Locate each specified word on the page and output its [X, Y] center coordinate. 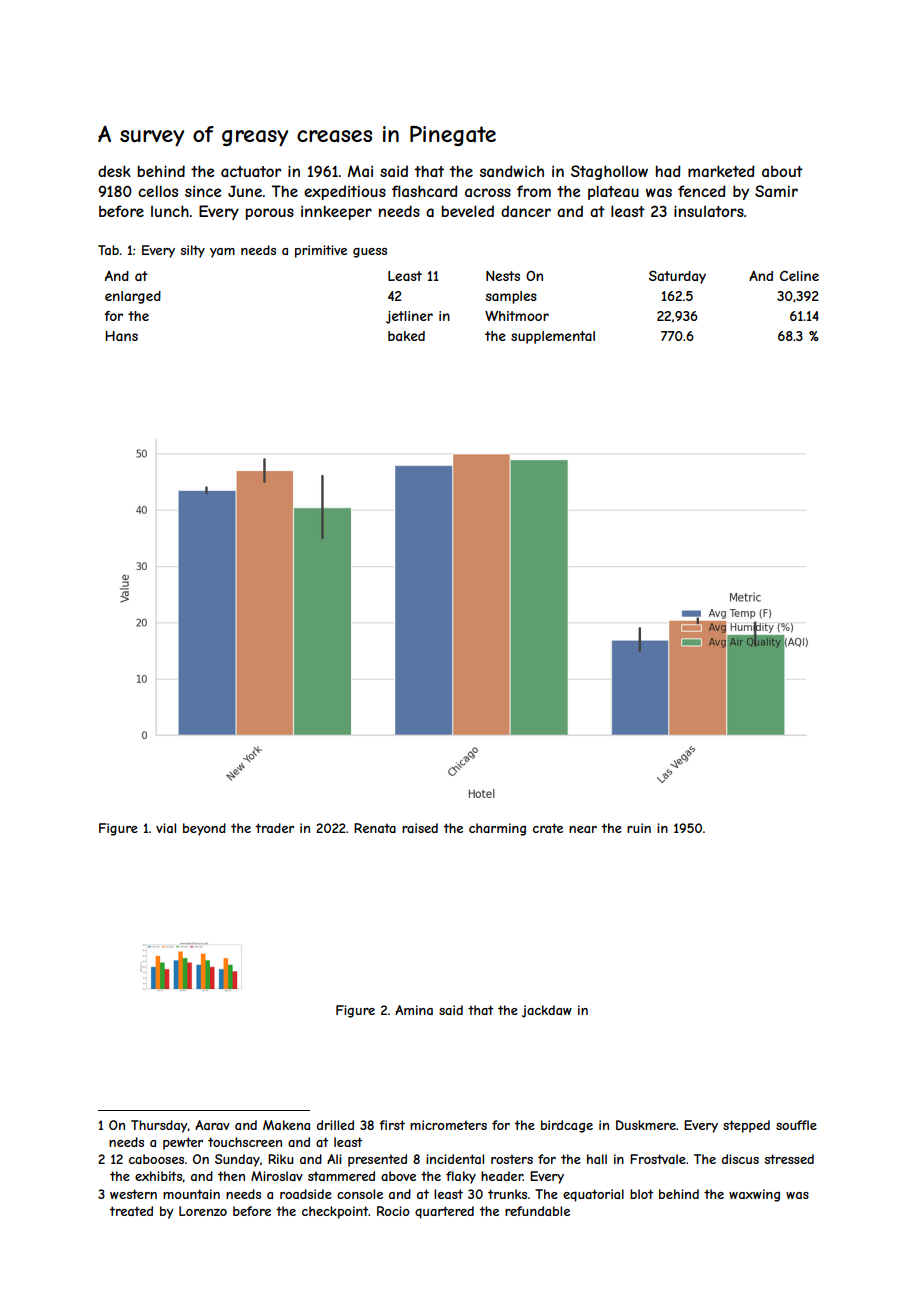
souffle [796, 1125]
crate [548, 828]
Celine [799, 276]
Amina [414, 1010]
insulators [709, 211]
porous [270, 214]
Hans [121, 336]
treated [131, 1211]
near [583, 829]
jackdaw [547, 1011]
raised [420, 828]
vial [166, 828]
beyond [204, 829]
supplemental [553, 337]
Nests [503, 276]
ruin [639, 828]
